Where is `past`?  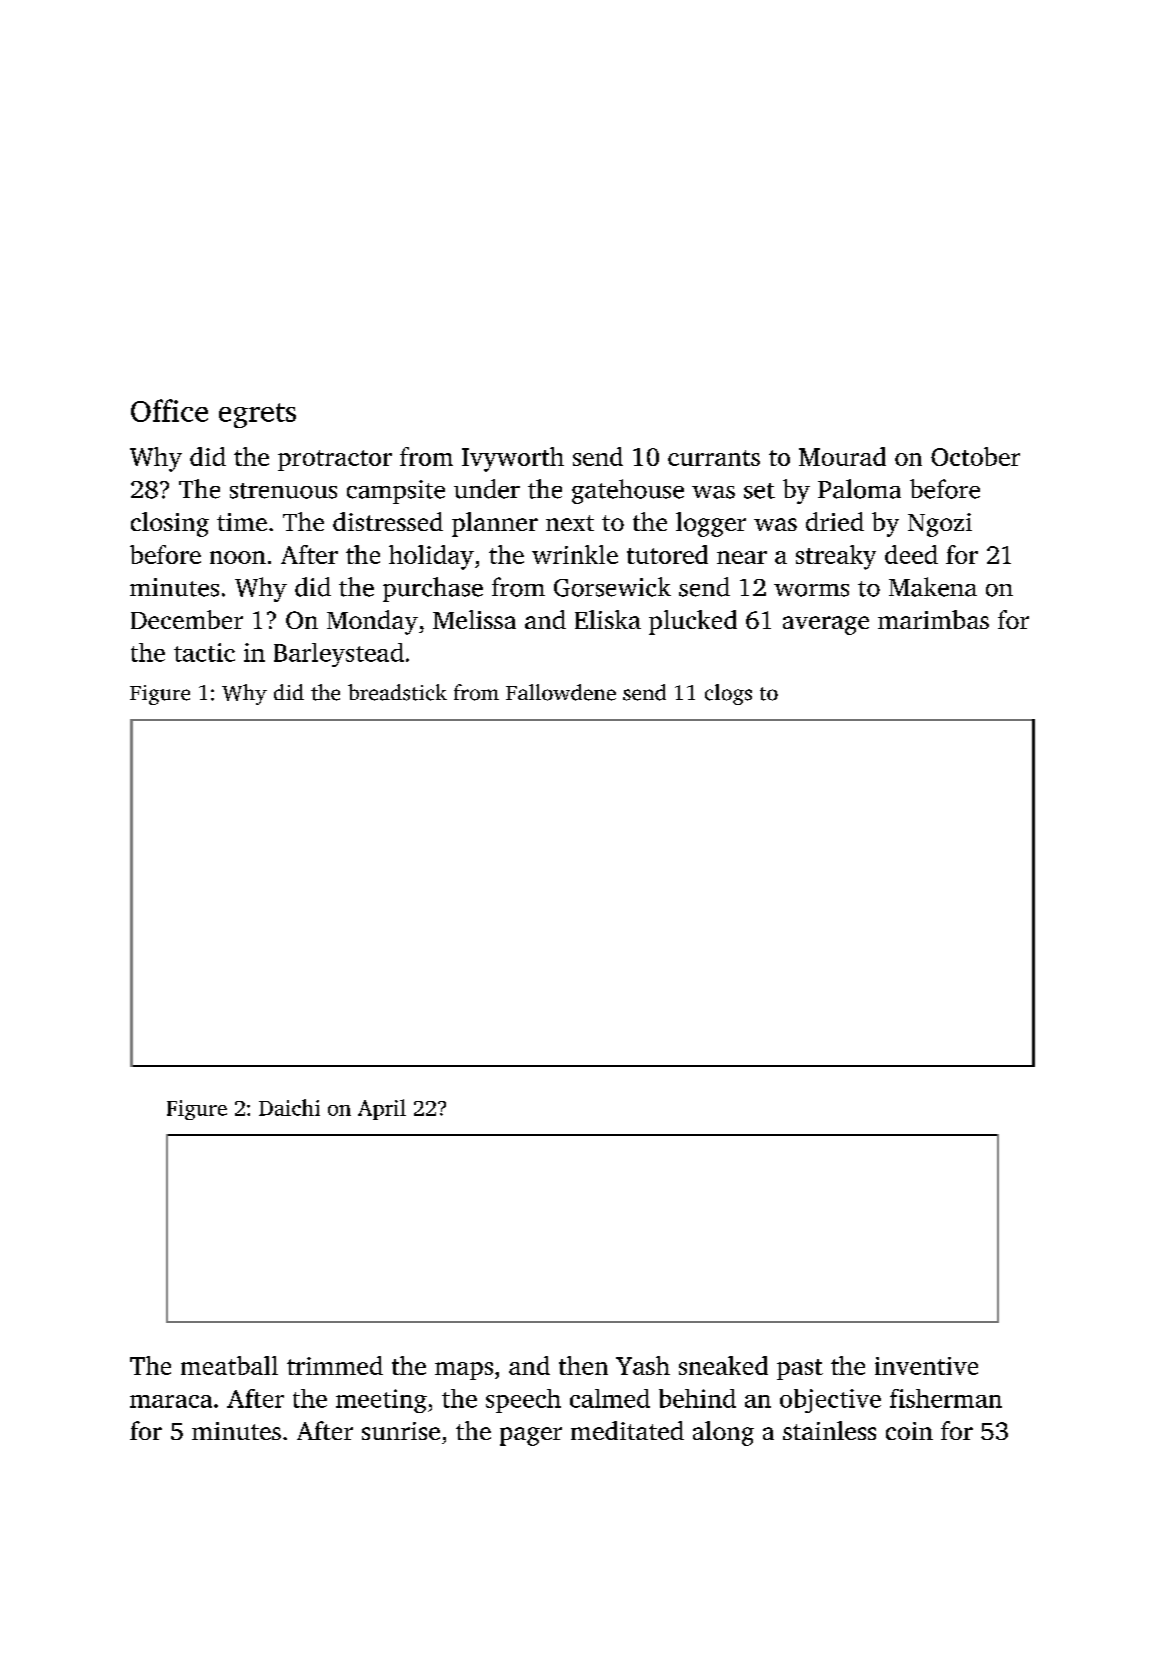
past is located at coordinates (800, 1369).
